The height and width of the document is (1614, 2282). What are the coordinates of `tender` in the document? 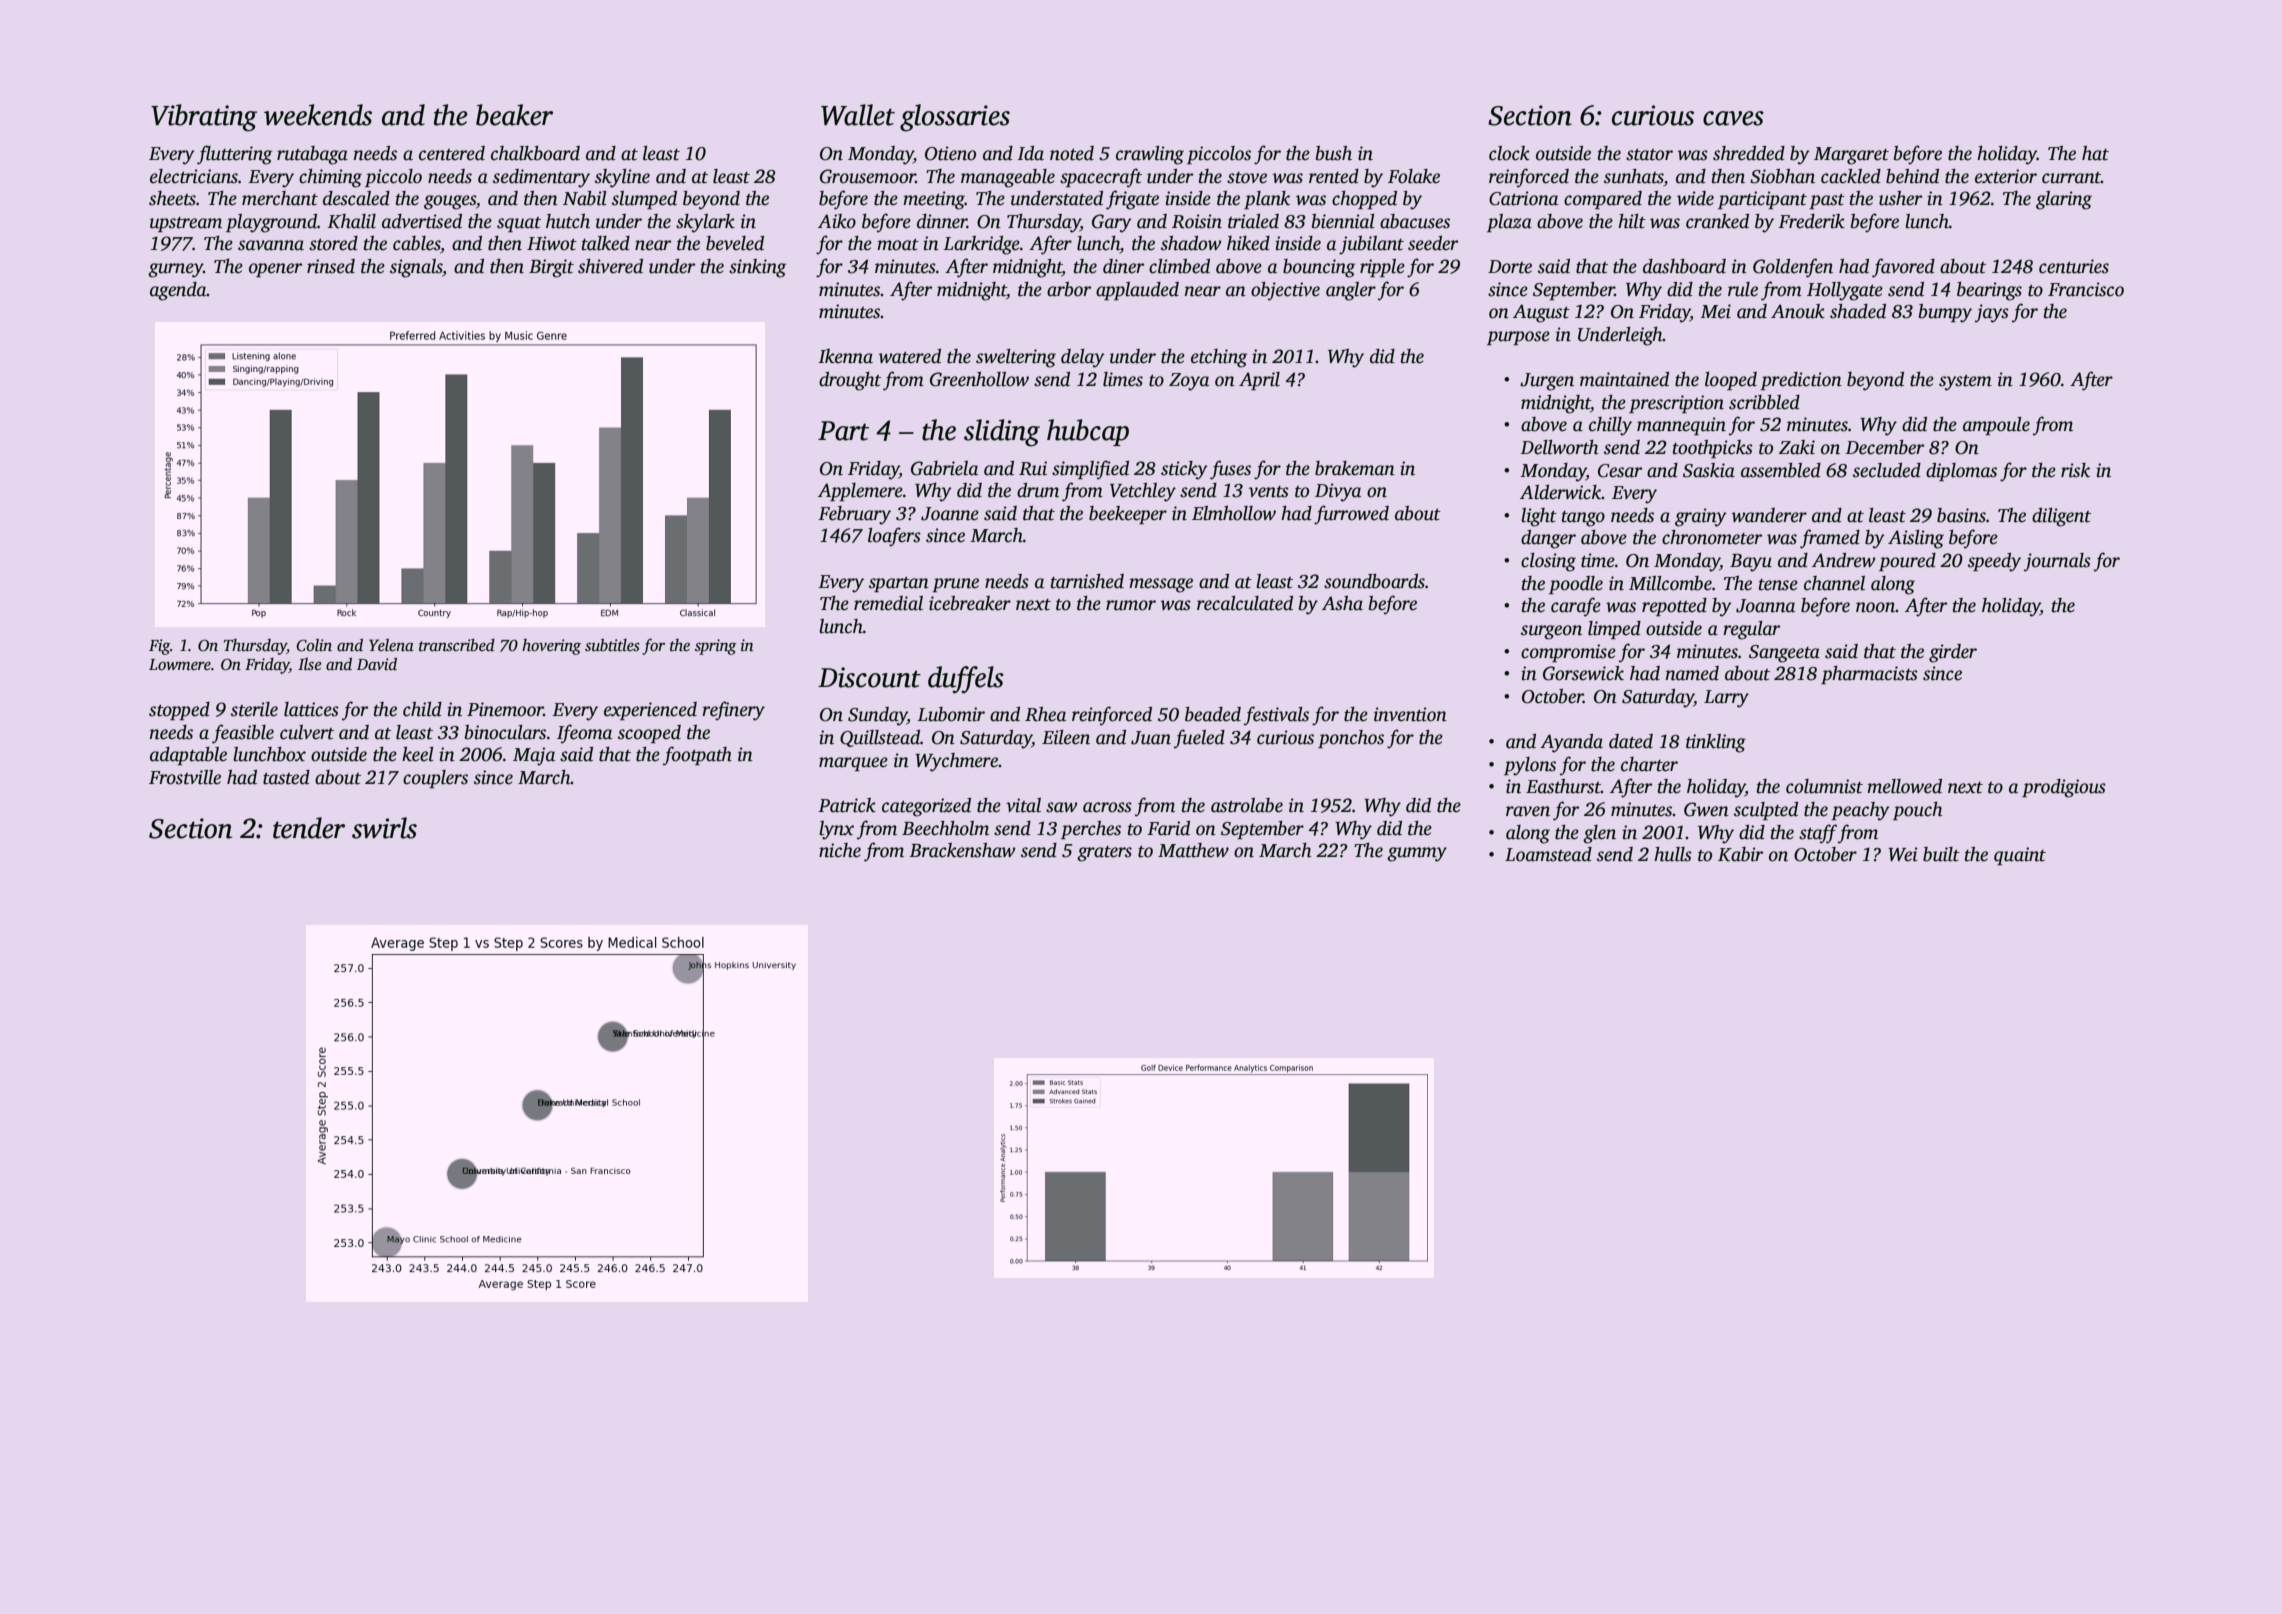 It's located at (309, 828).
